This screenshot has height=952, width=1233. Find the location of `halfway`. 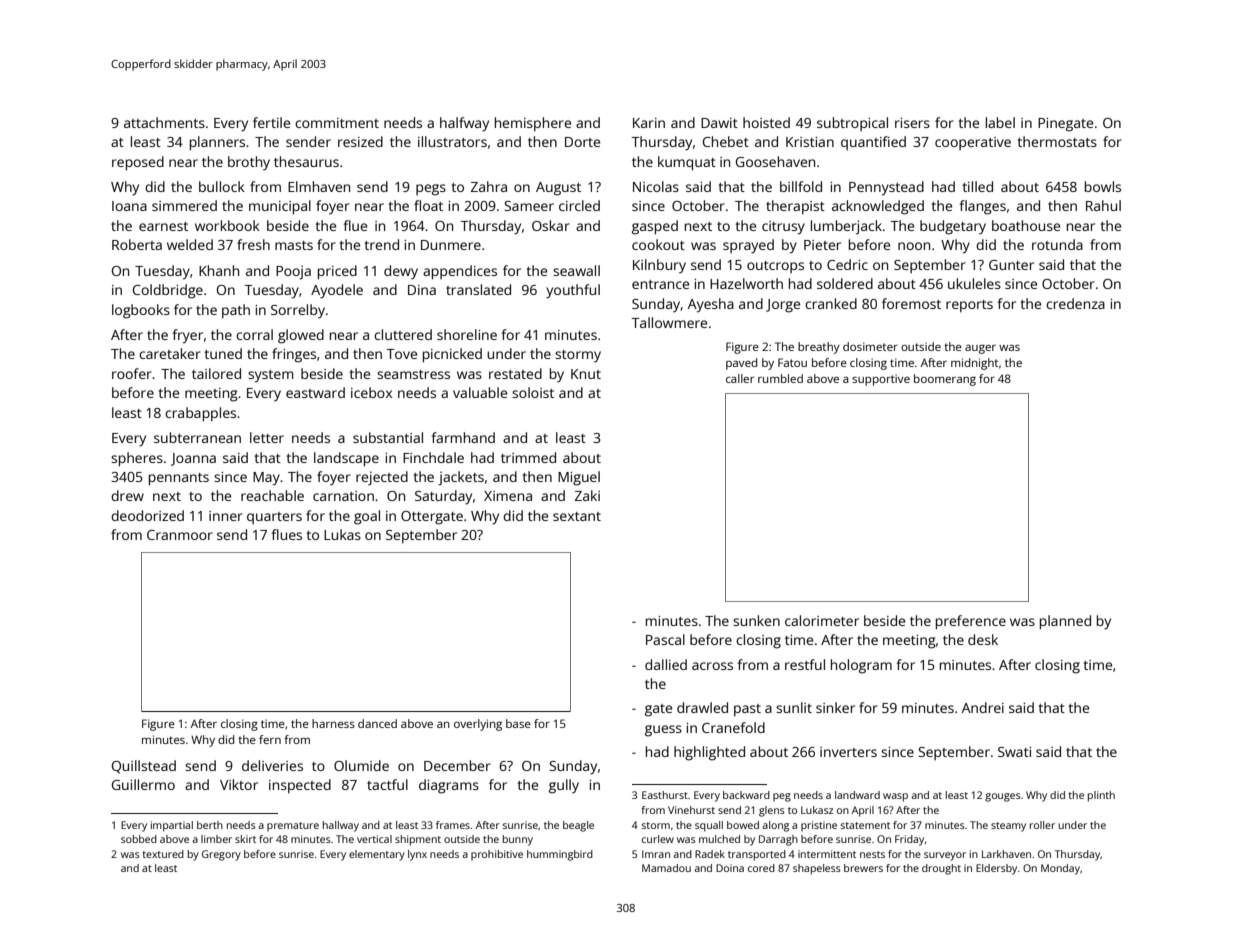

halfway is located at coordinates (464, 124).
